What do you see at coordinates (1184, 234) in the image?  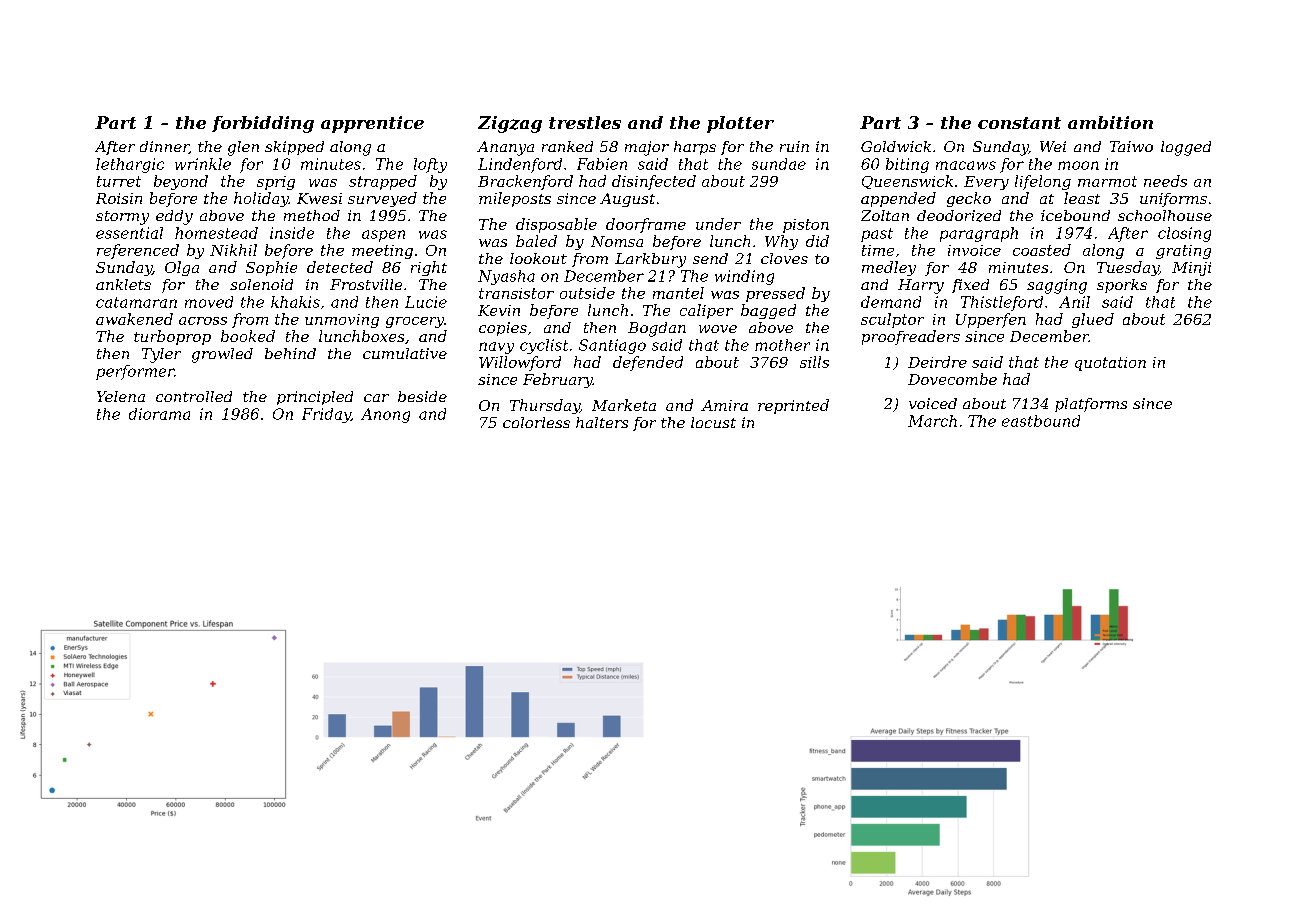 I see `closing` at bounding box center [1184, 234].
